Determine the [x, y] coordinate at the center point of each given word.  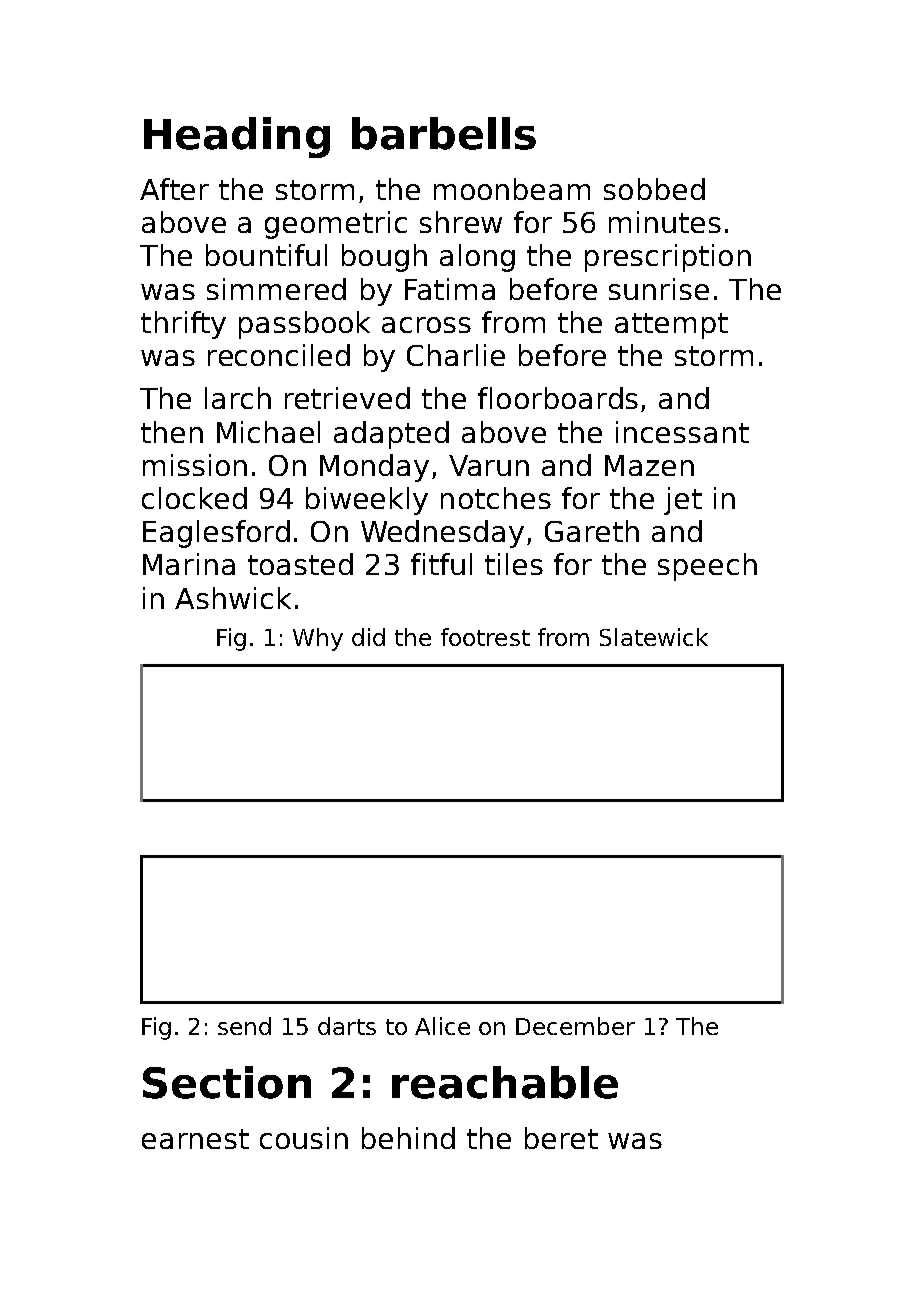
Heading [237, 137]
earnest [195, 1139]
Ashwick [233, 598]
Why [318, 639]
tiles [514, 564]
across [426, 325]
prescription [668, 258]
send [244, 1026]
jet [683, 501]
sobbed [654, 189]
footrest [485, 637]
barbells [444, 133]
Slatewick [654, 637]
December [575, 1026]
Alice [442, 1026]
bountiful [266, 255]
